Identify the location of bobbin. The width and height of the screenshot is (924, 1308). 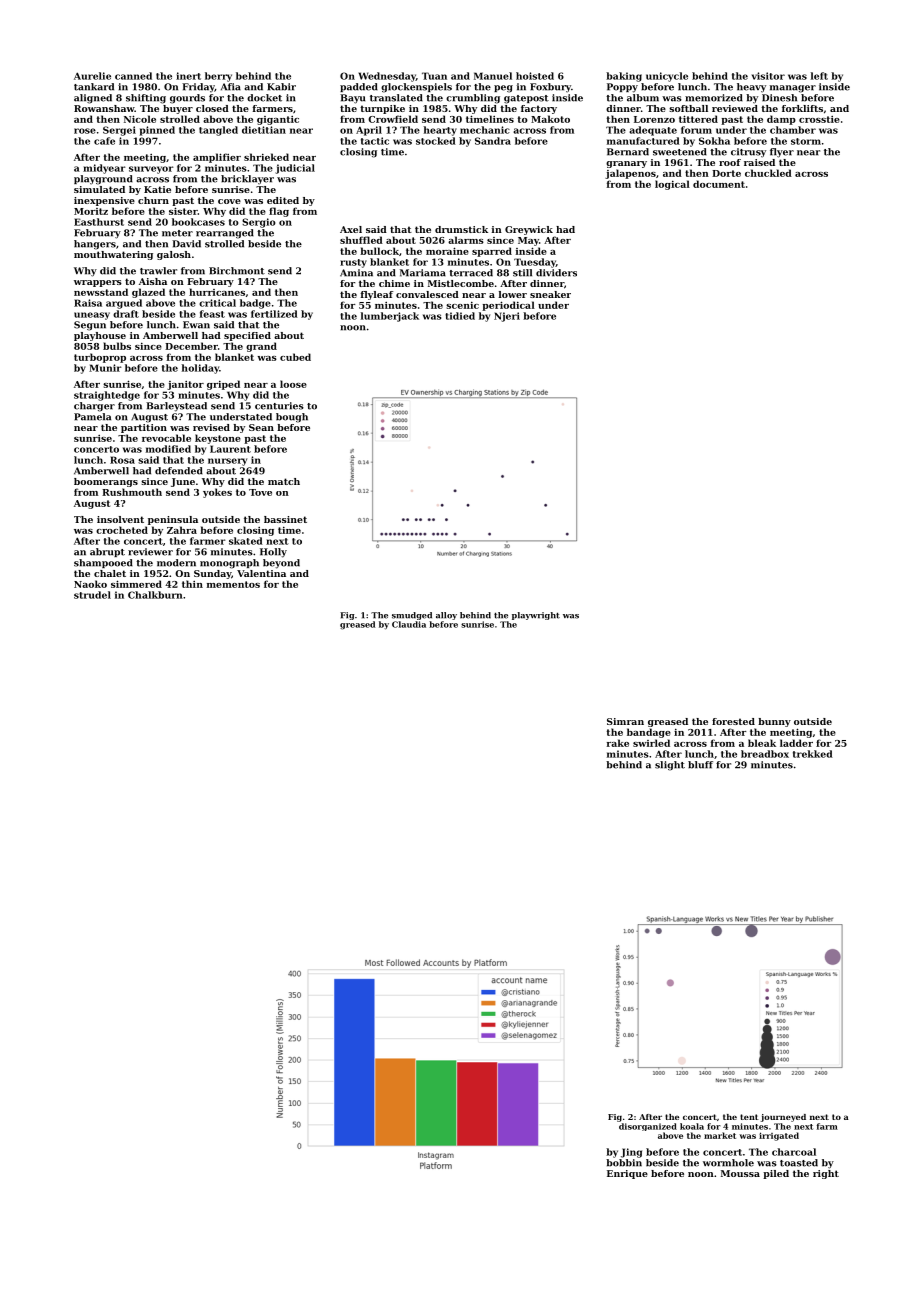
(624, 1163).
